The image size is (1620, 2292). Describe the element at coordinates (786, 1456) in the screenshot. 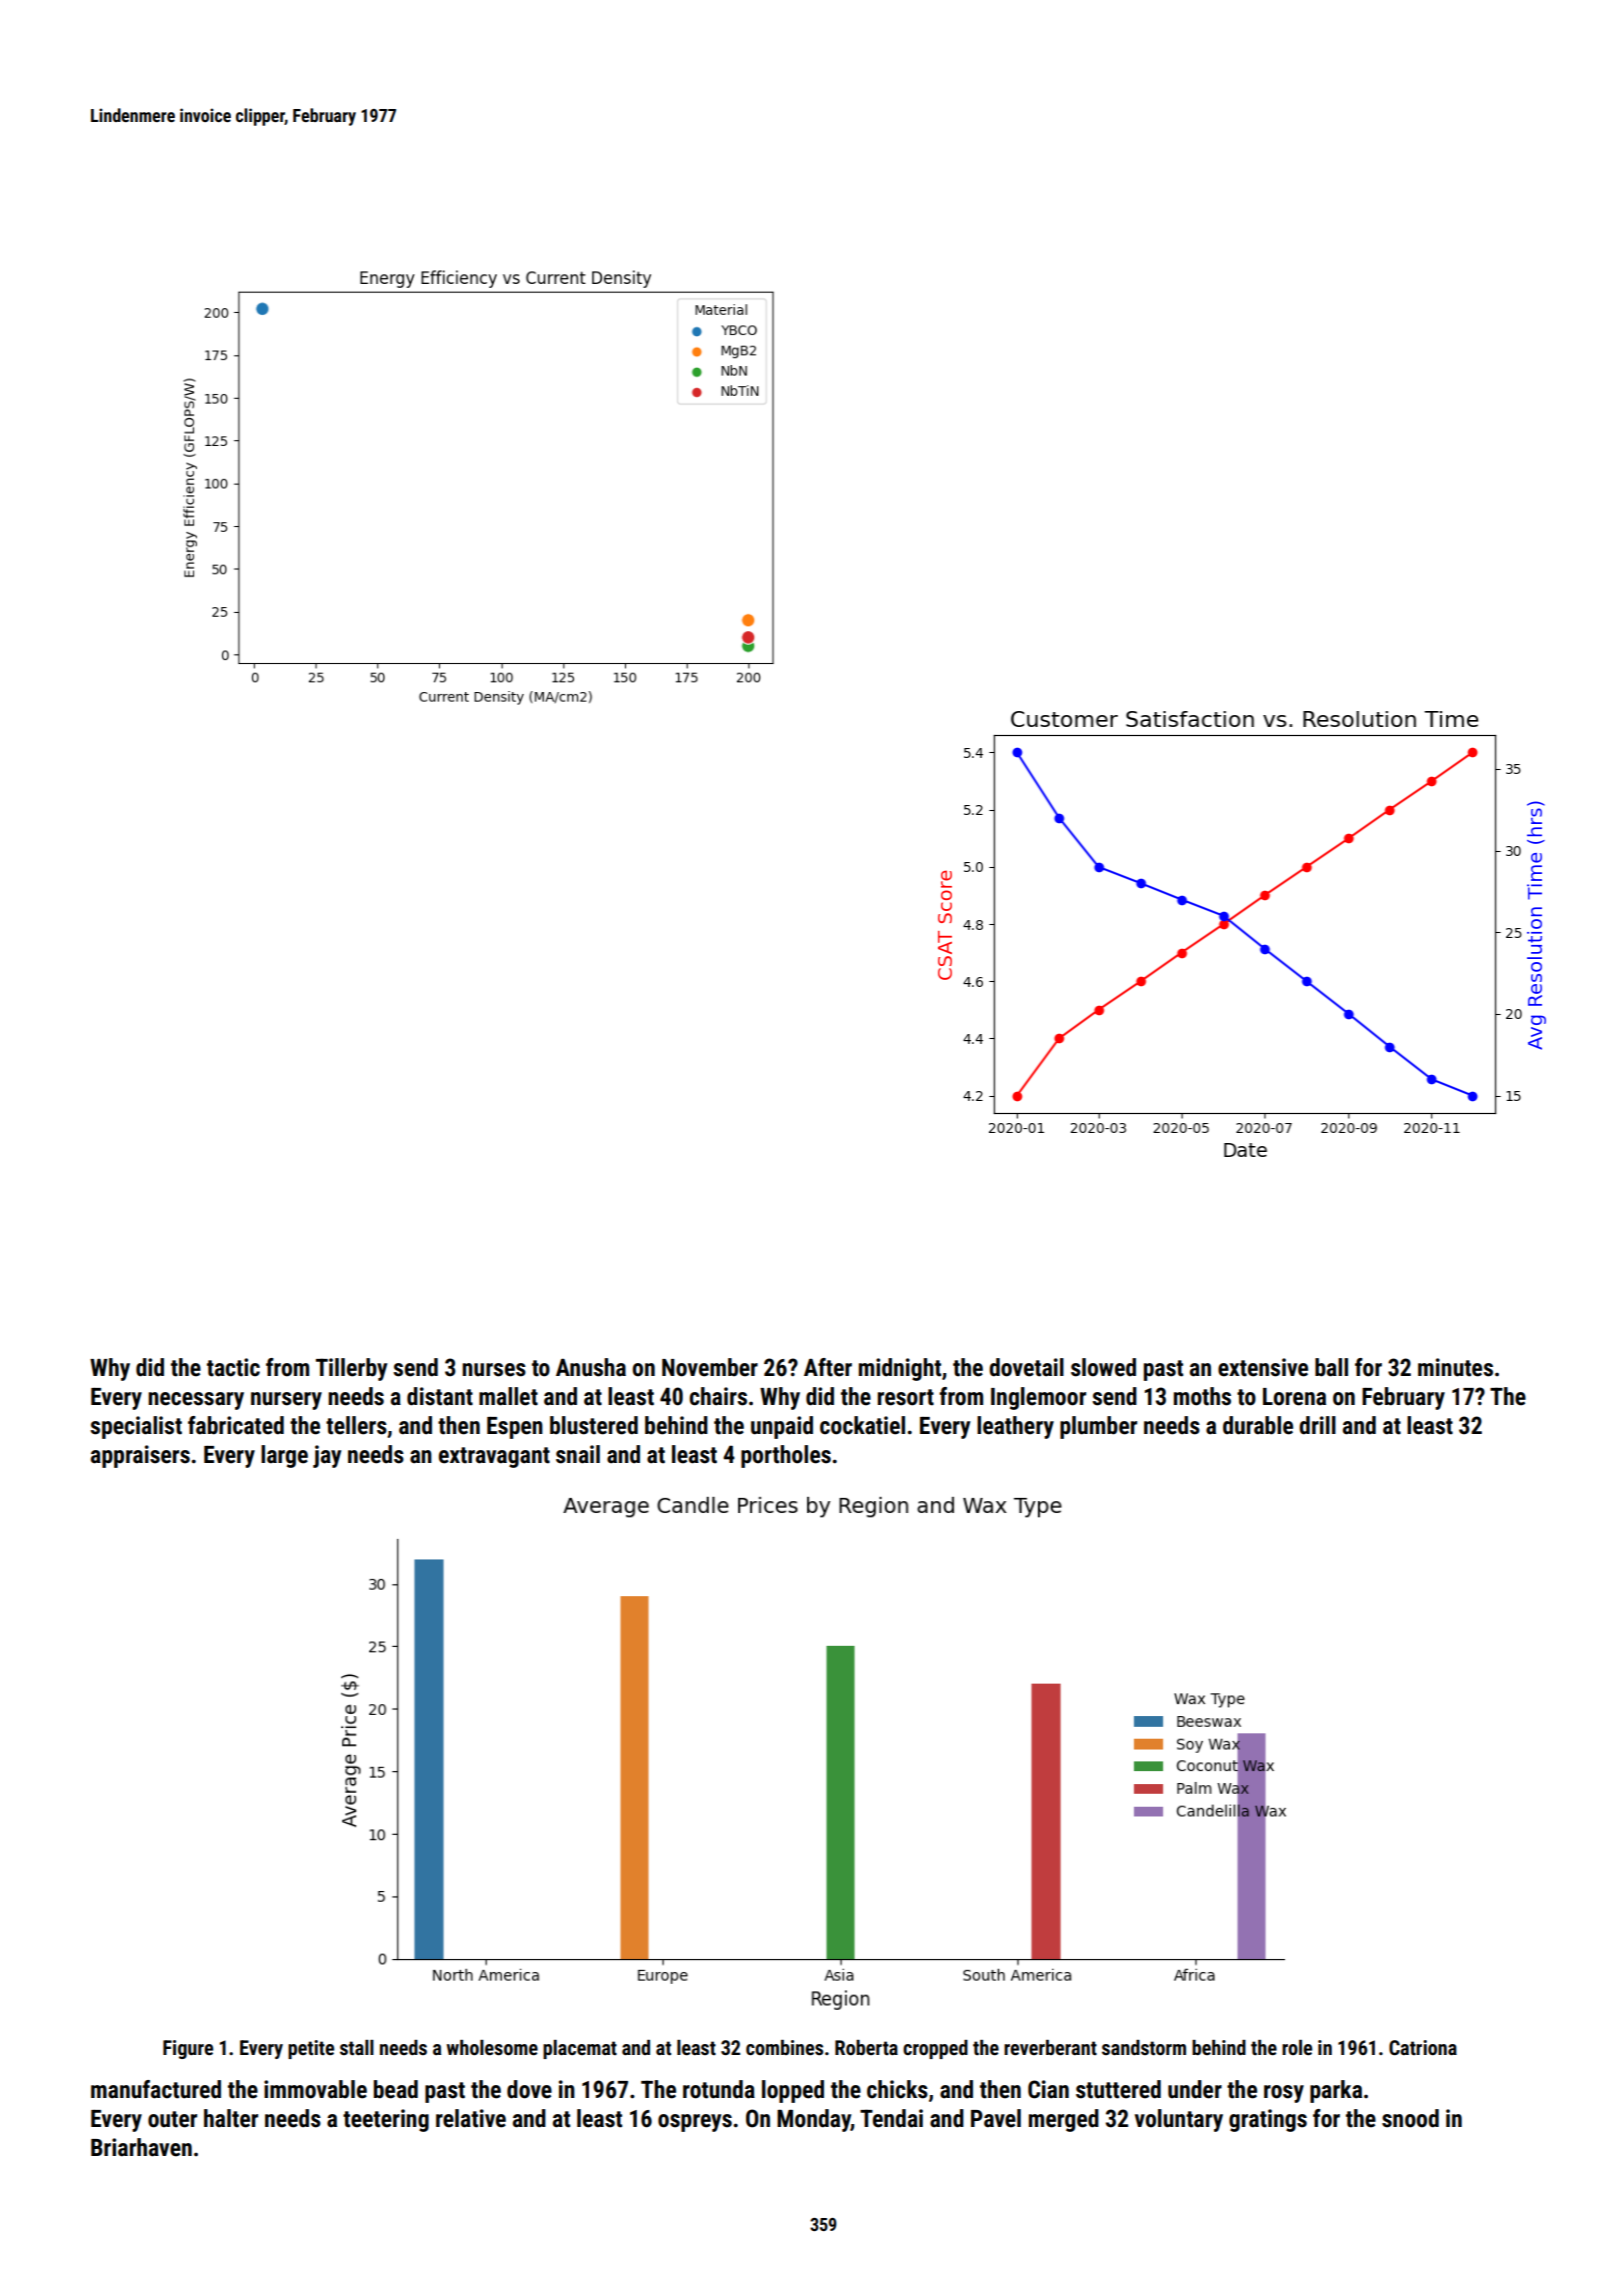

I see `portholes` at that location.
